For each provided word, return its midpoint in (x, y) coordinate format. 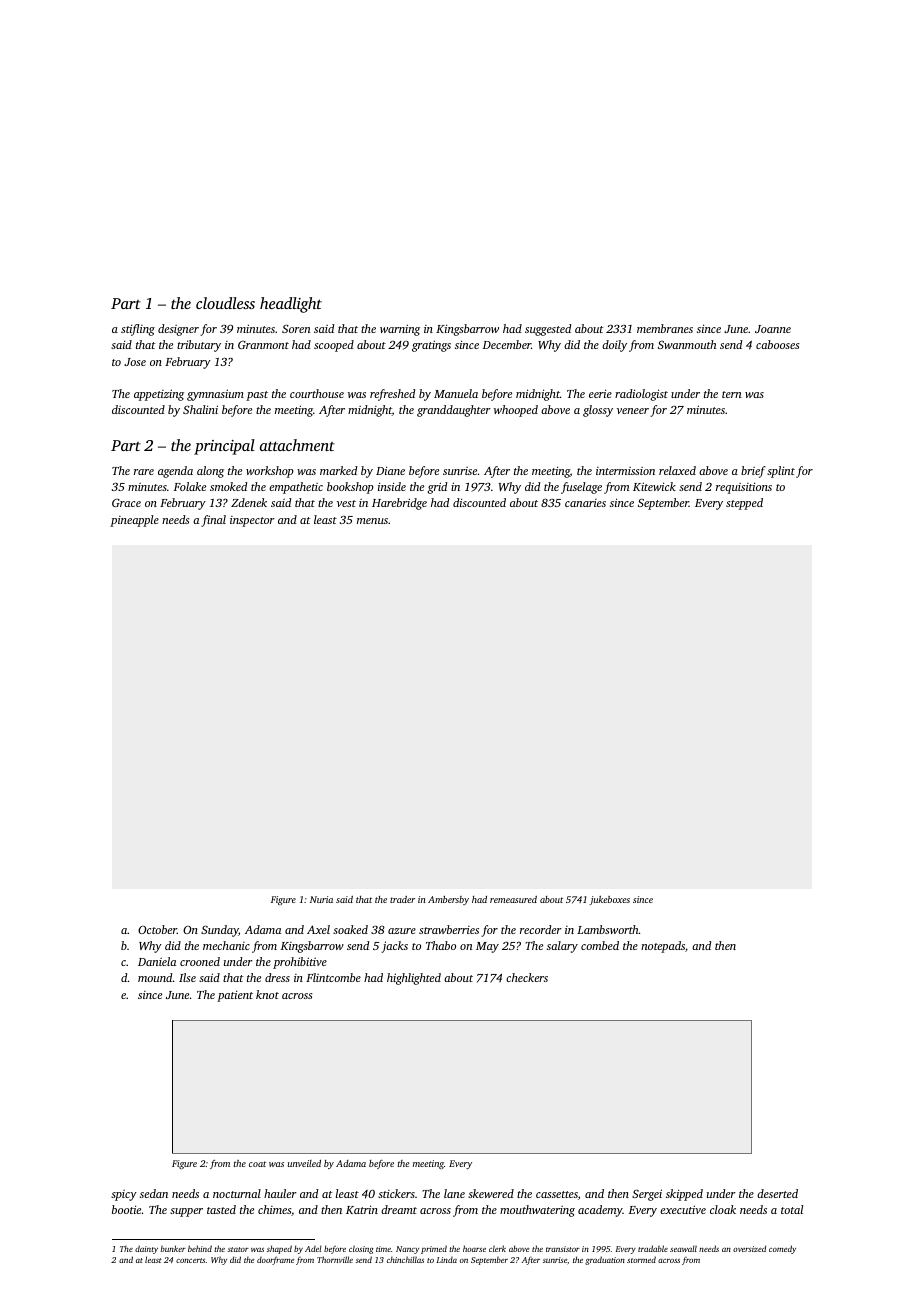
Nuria (321, 899)
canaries (585, 503)
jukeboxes (609, 900)
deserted (777, 1193)
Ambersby (448, 900)
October (157, 929)
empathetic (296, 488)
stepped (744, 504)
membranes (665, 328)
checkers (527, 977)
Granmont (263, 344)
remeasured (513, 899)
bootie (126, 1209)
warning (400, 330)
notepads (663, 947)
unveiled (304, 1163)
